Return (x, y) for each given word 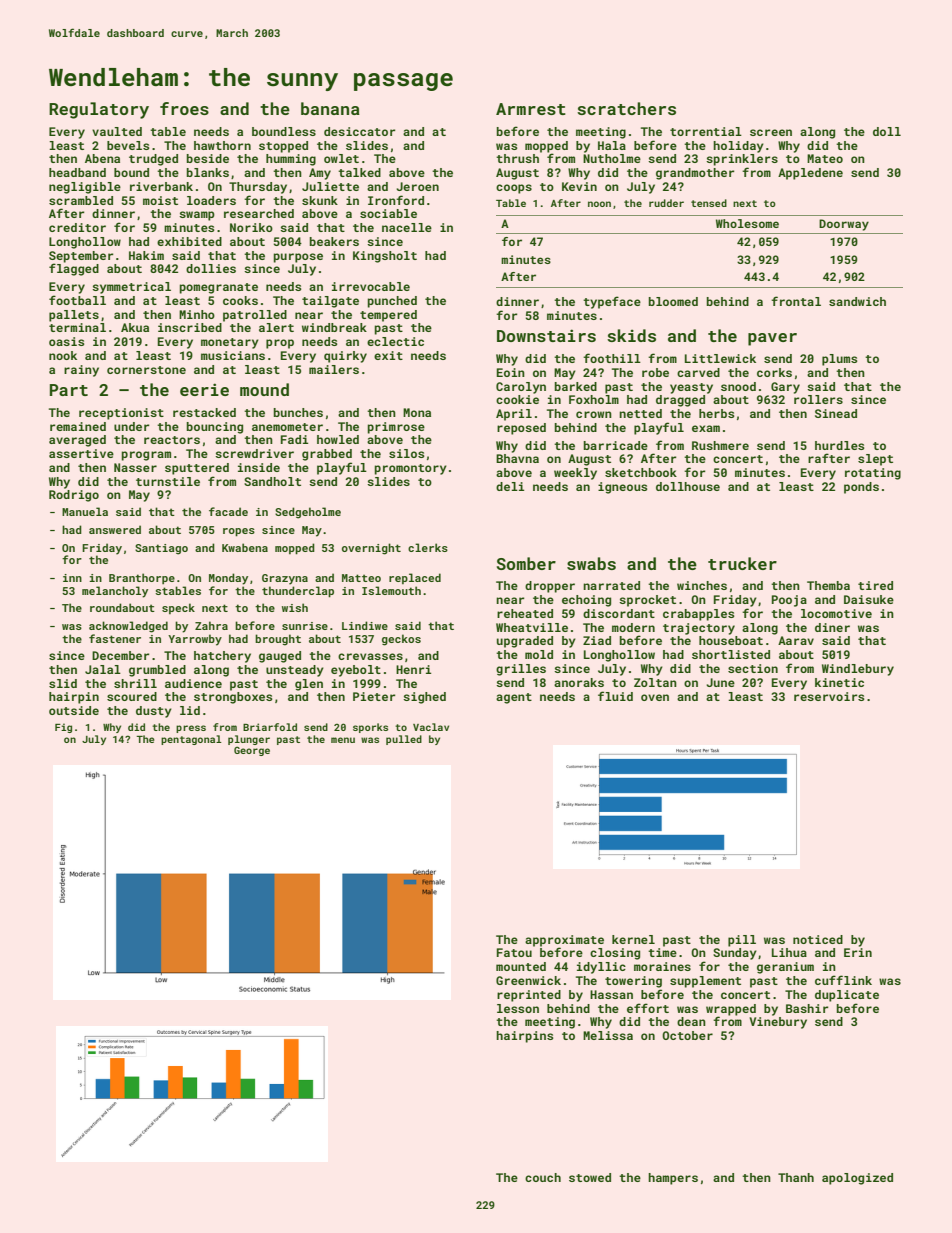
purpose (298, 258)
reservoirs (829, 696)
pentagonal (191, 740)
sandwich (857, 301)
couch (543, 1177)
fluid (615, 696)
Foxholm (594, 399)
